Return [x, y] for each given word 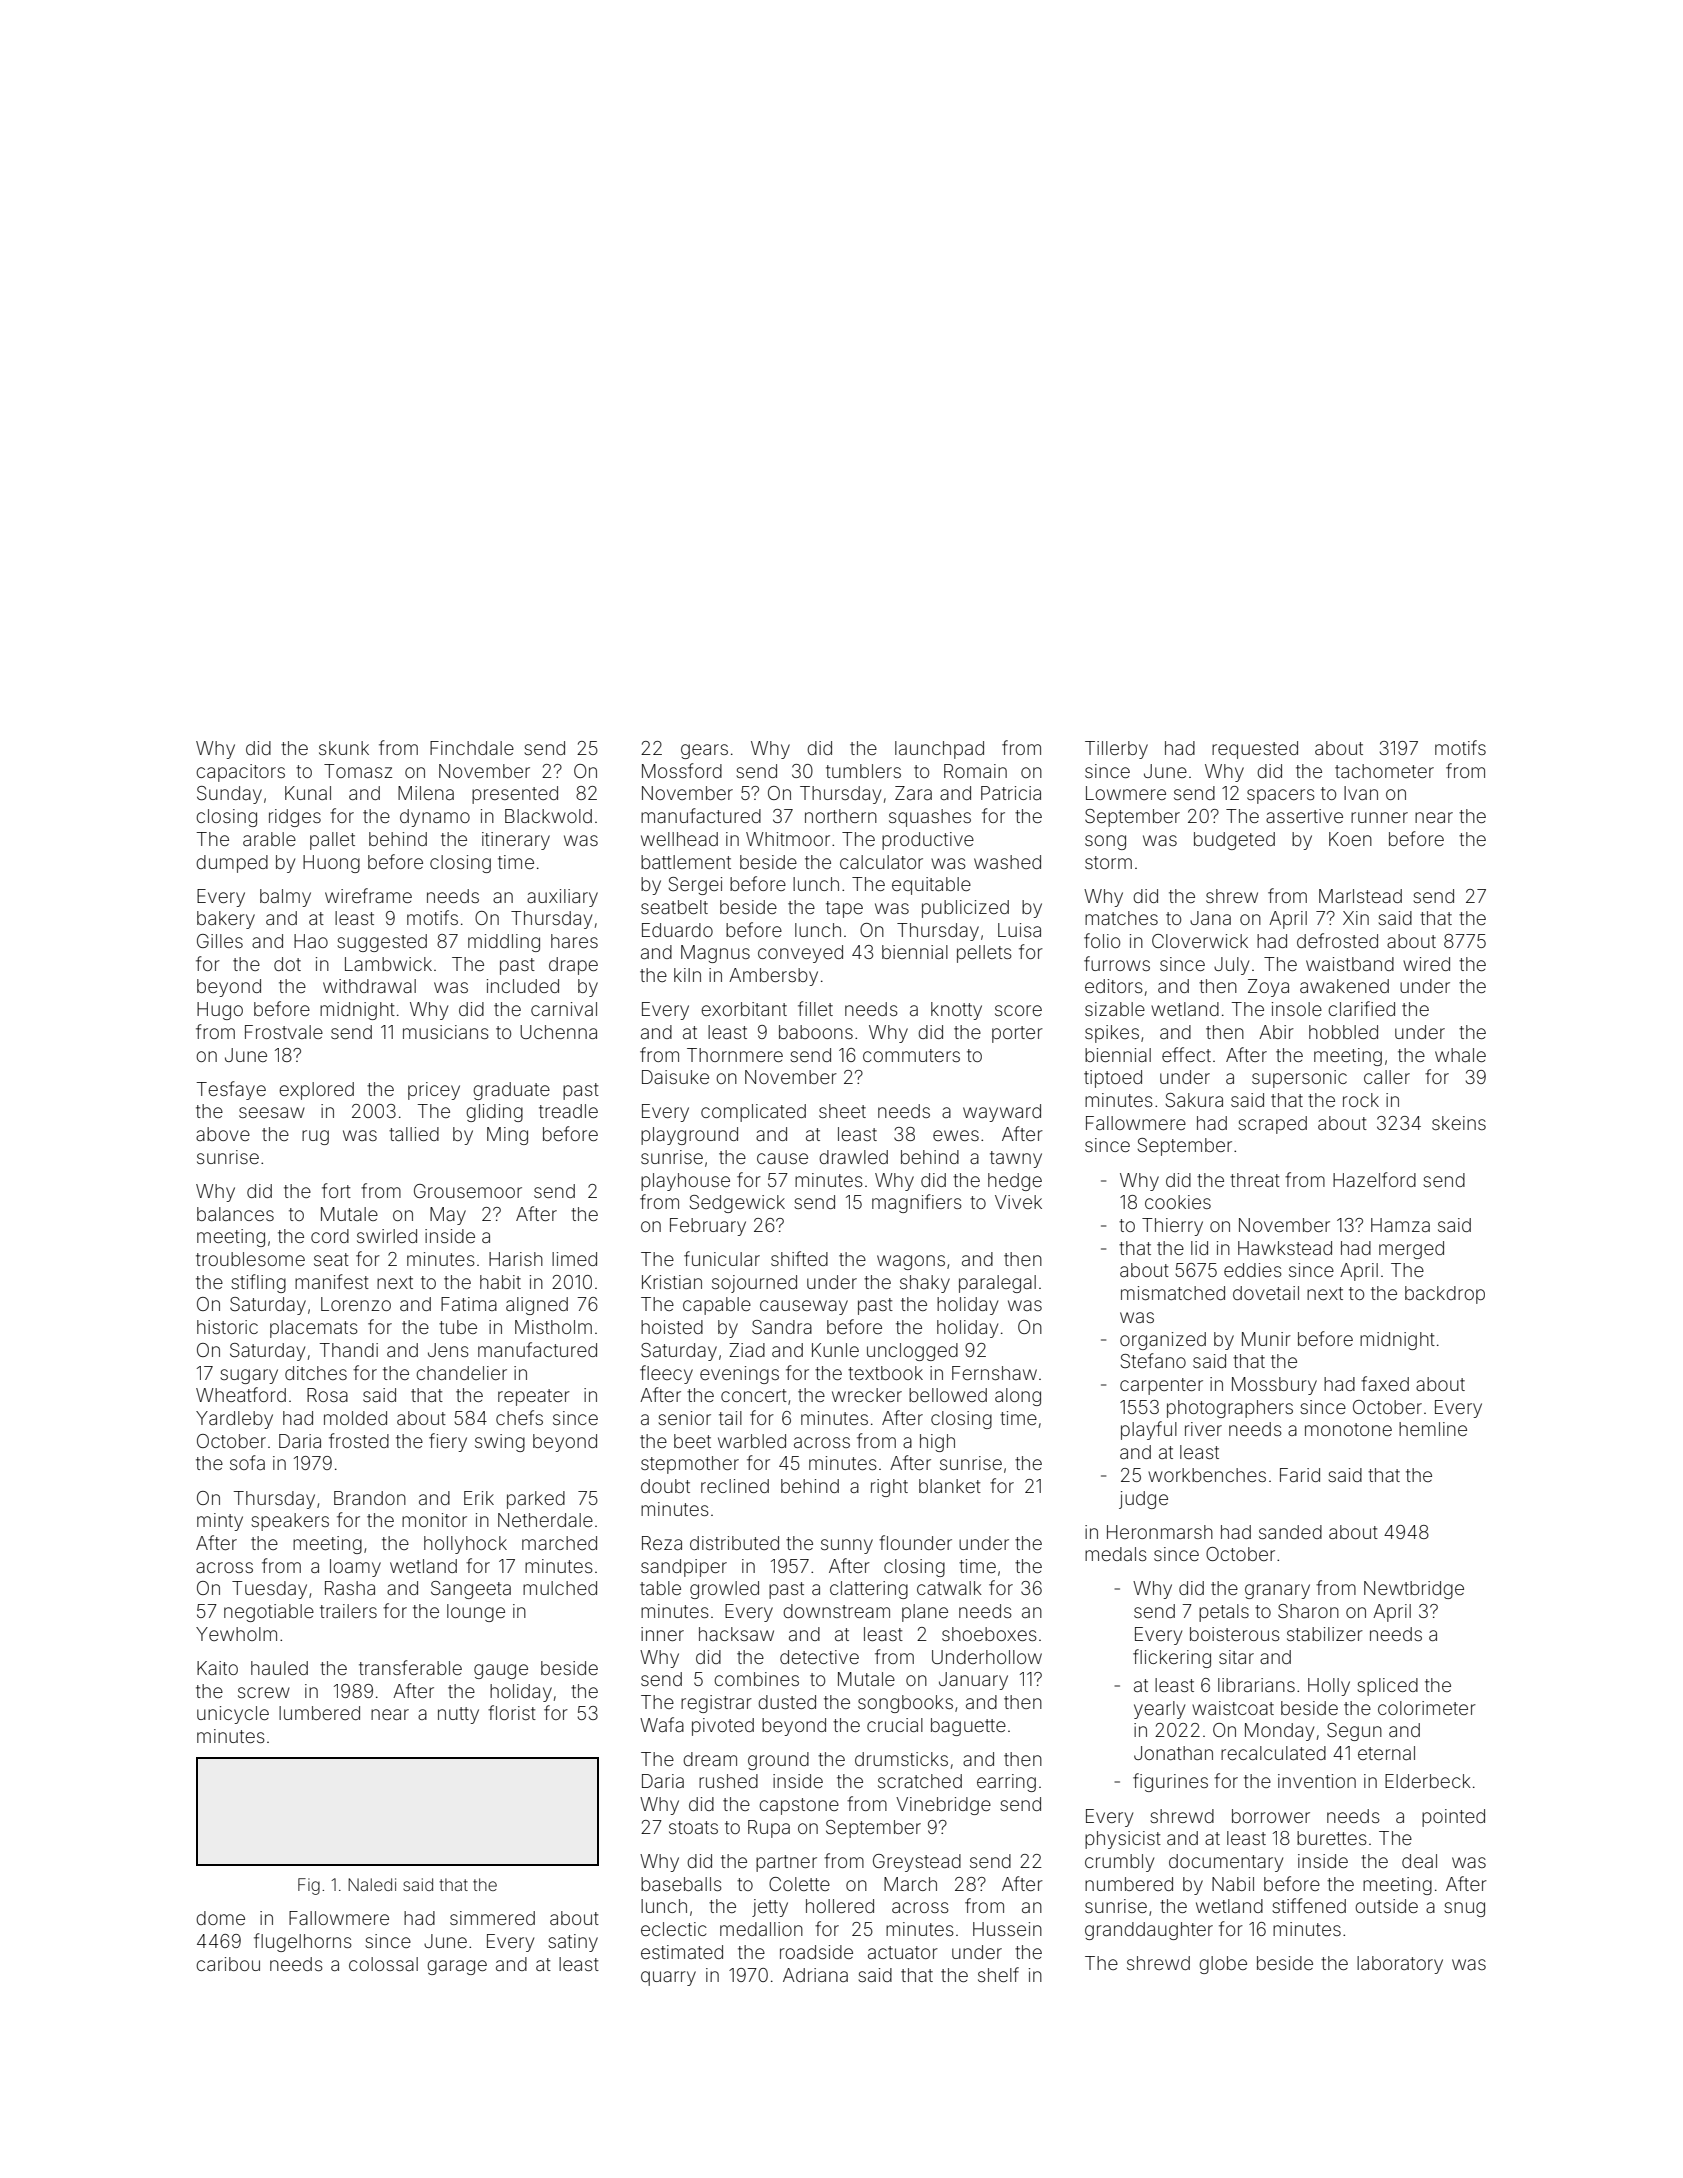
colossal [383, 1964]
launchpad [939, 750]
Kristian [672, 1282]
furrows [1117, 963]
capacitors [240, 773]
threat [1255, 1180]
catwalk [949, 1588]
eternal [1386, 1753]
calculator [881, 862]
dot [287, 964]
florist [512, 1712]
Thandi [349, 1350]
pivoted [723, 1727]
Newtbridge [1414, 1590]
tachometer [1384, 771]
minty [220, 1522]
